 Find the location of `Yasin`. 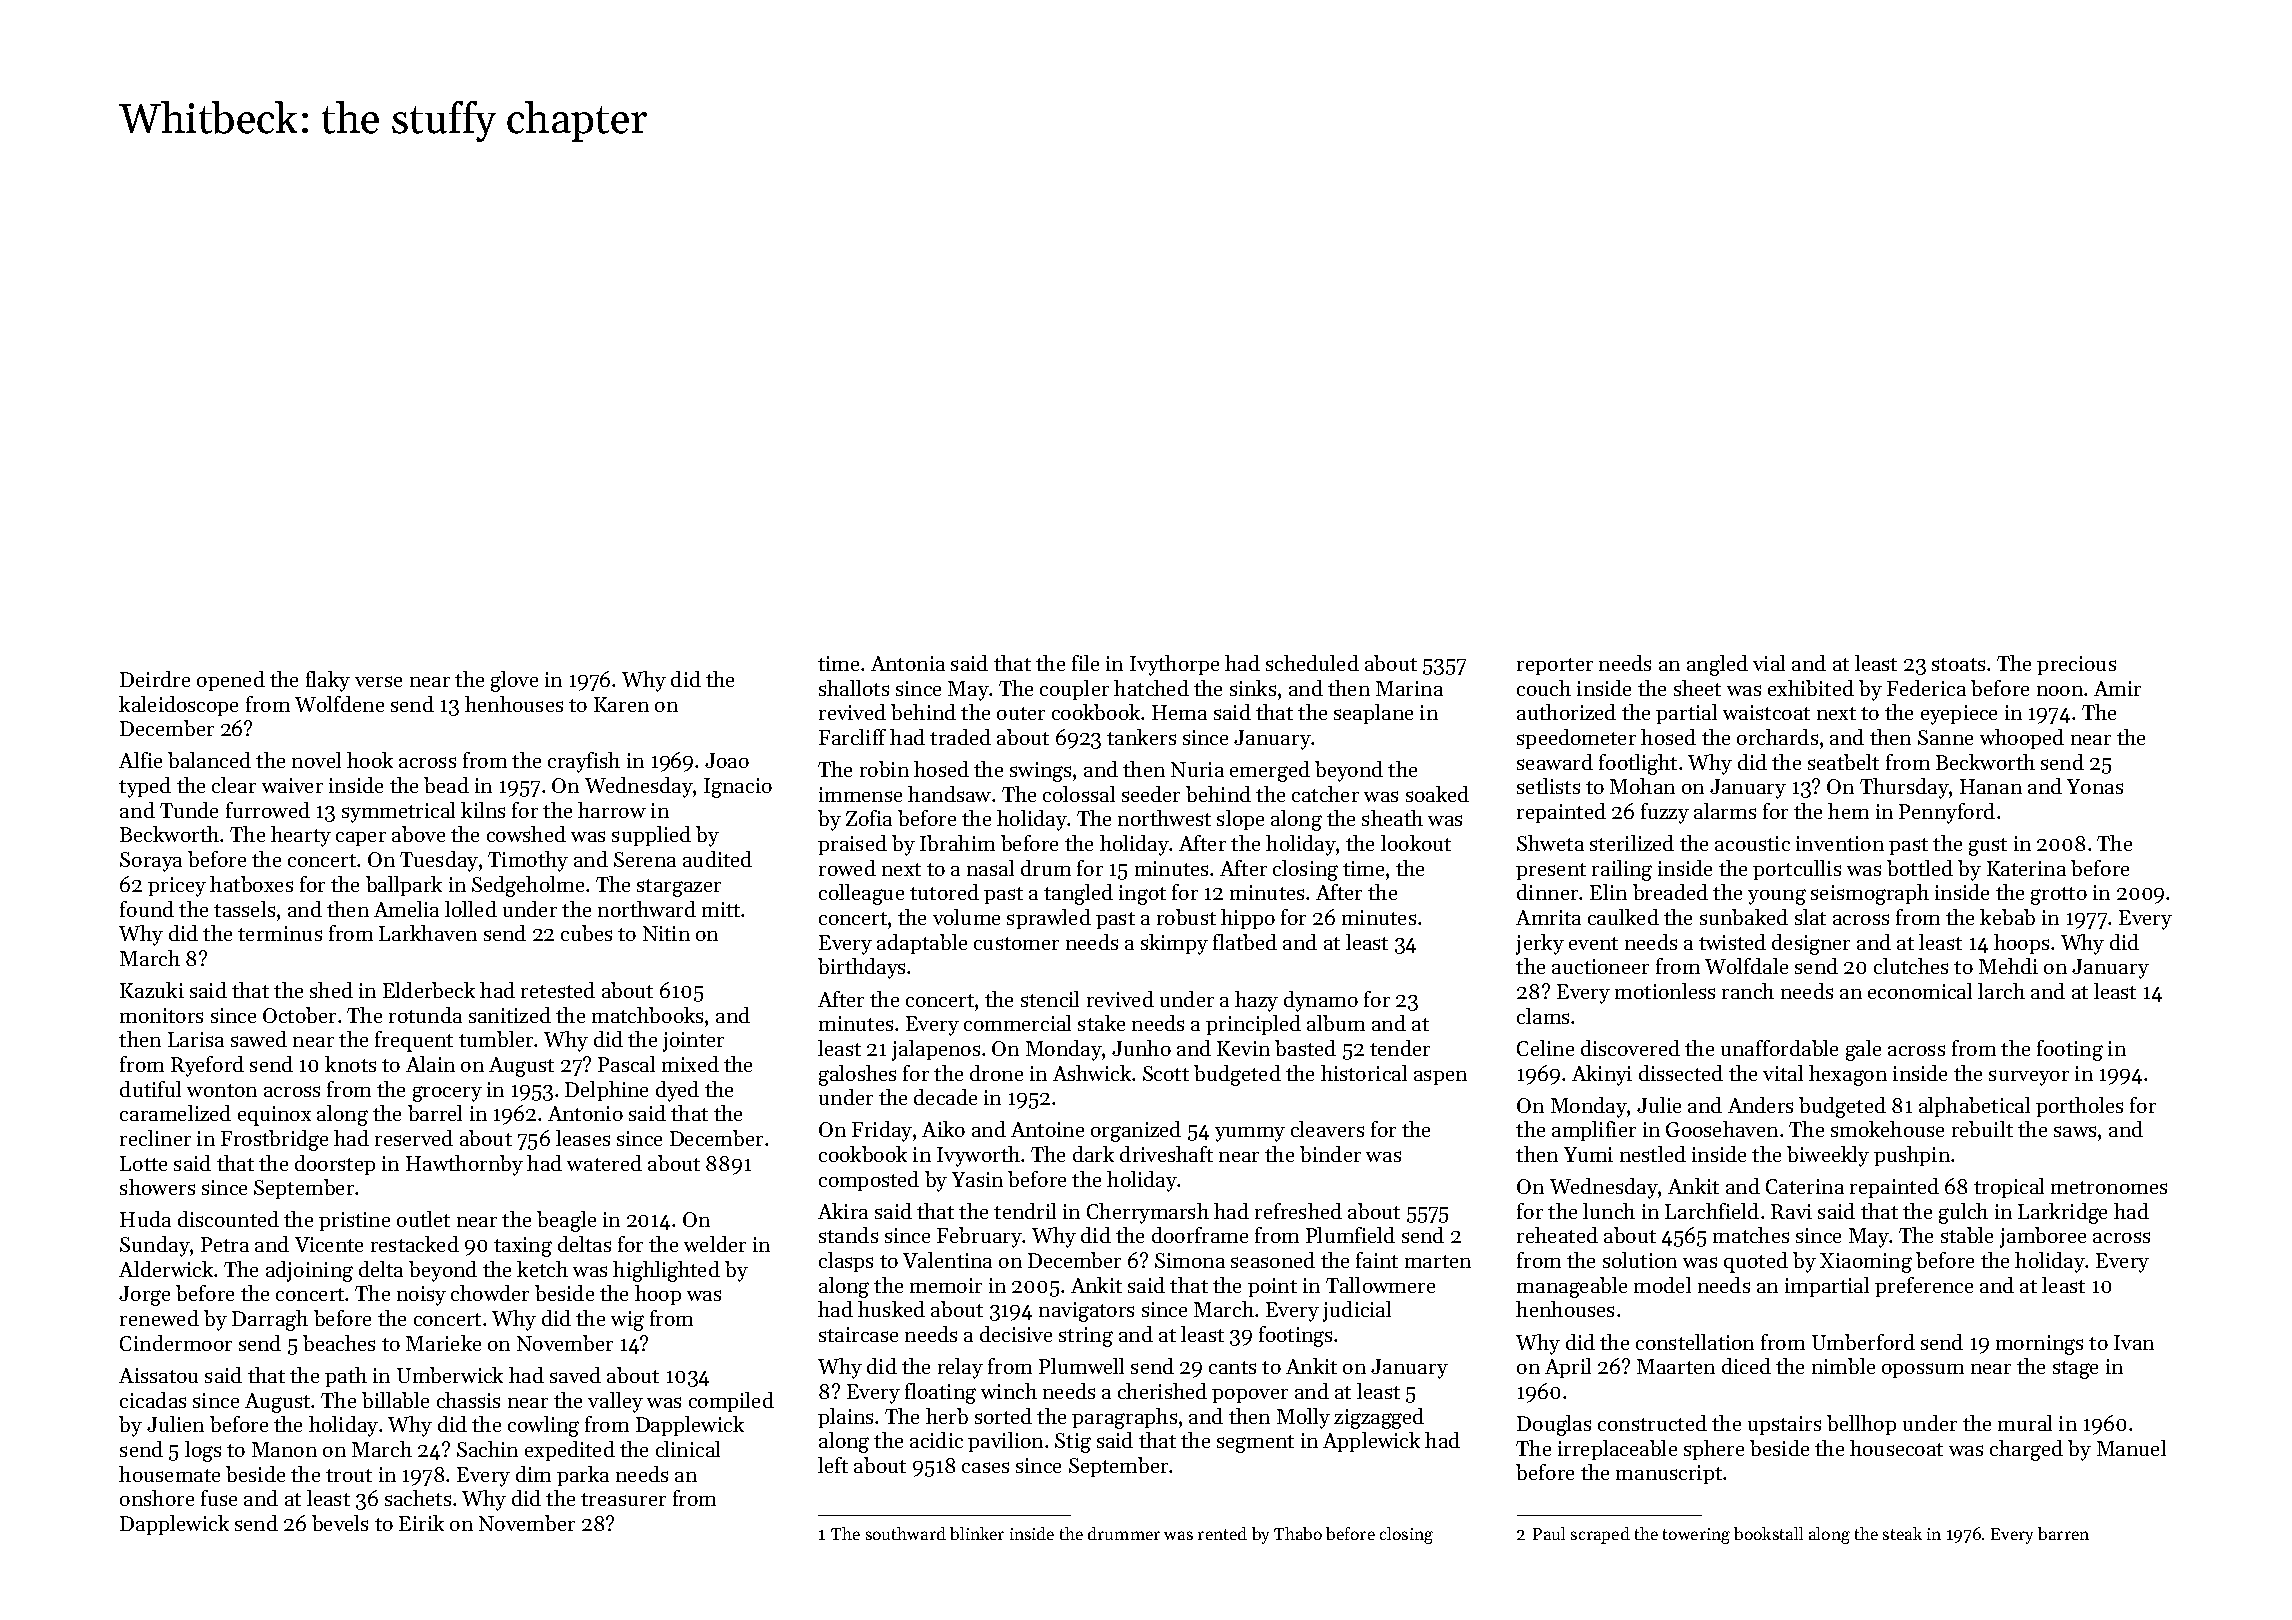

Yasin is located at coordinates (977, 1179).
